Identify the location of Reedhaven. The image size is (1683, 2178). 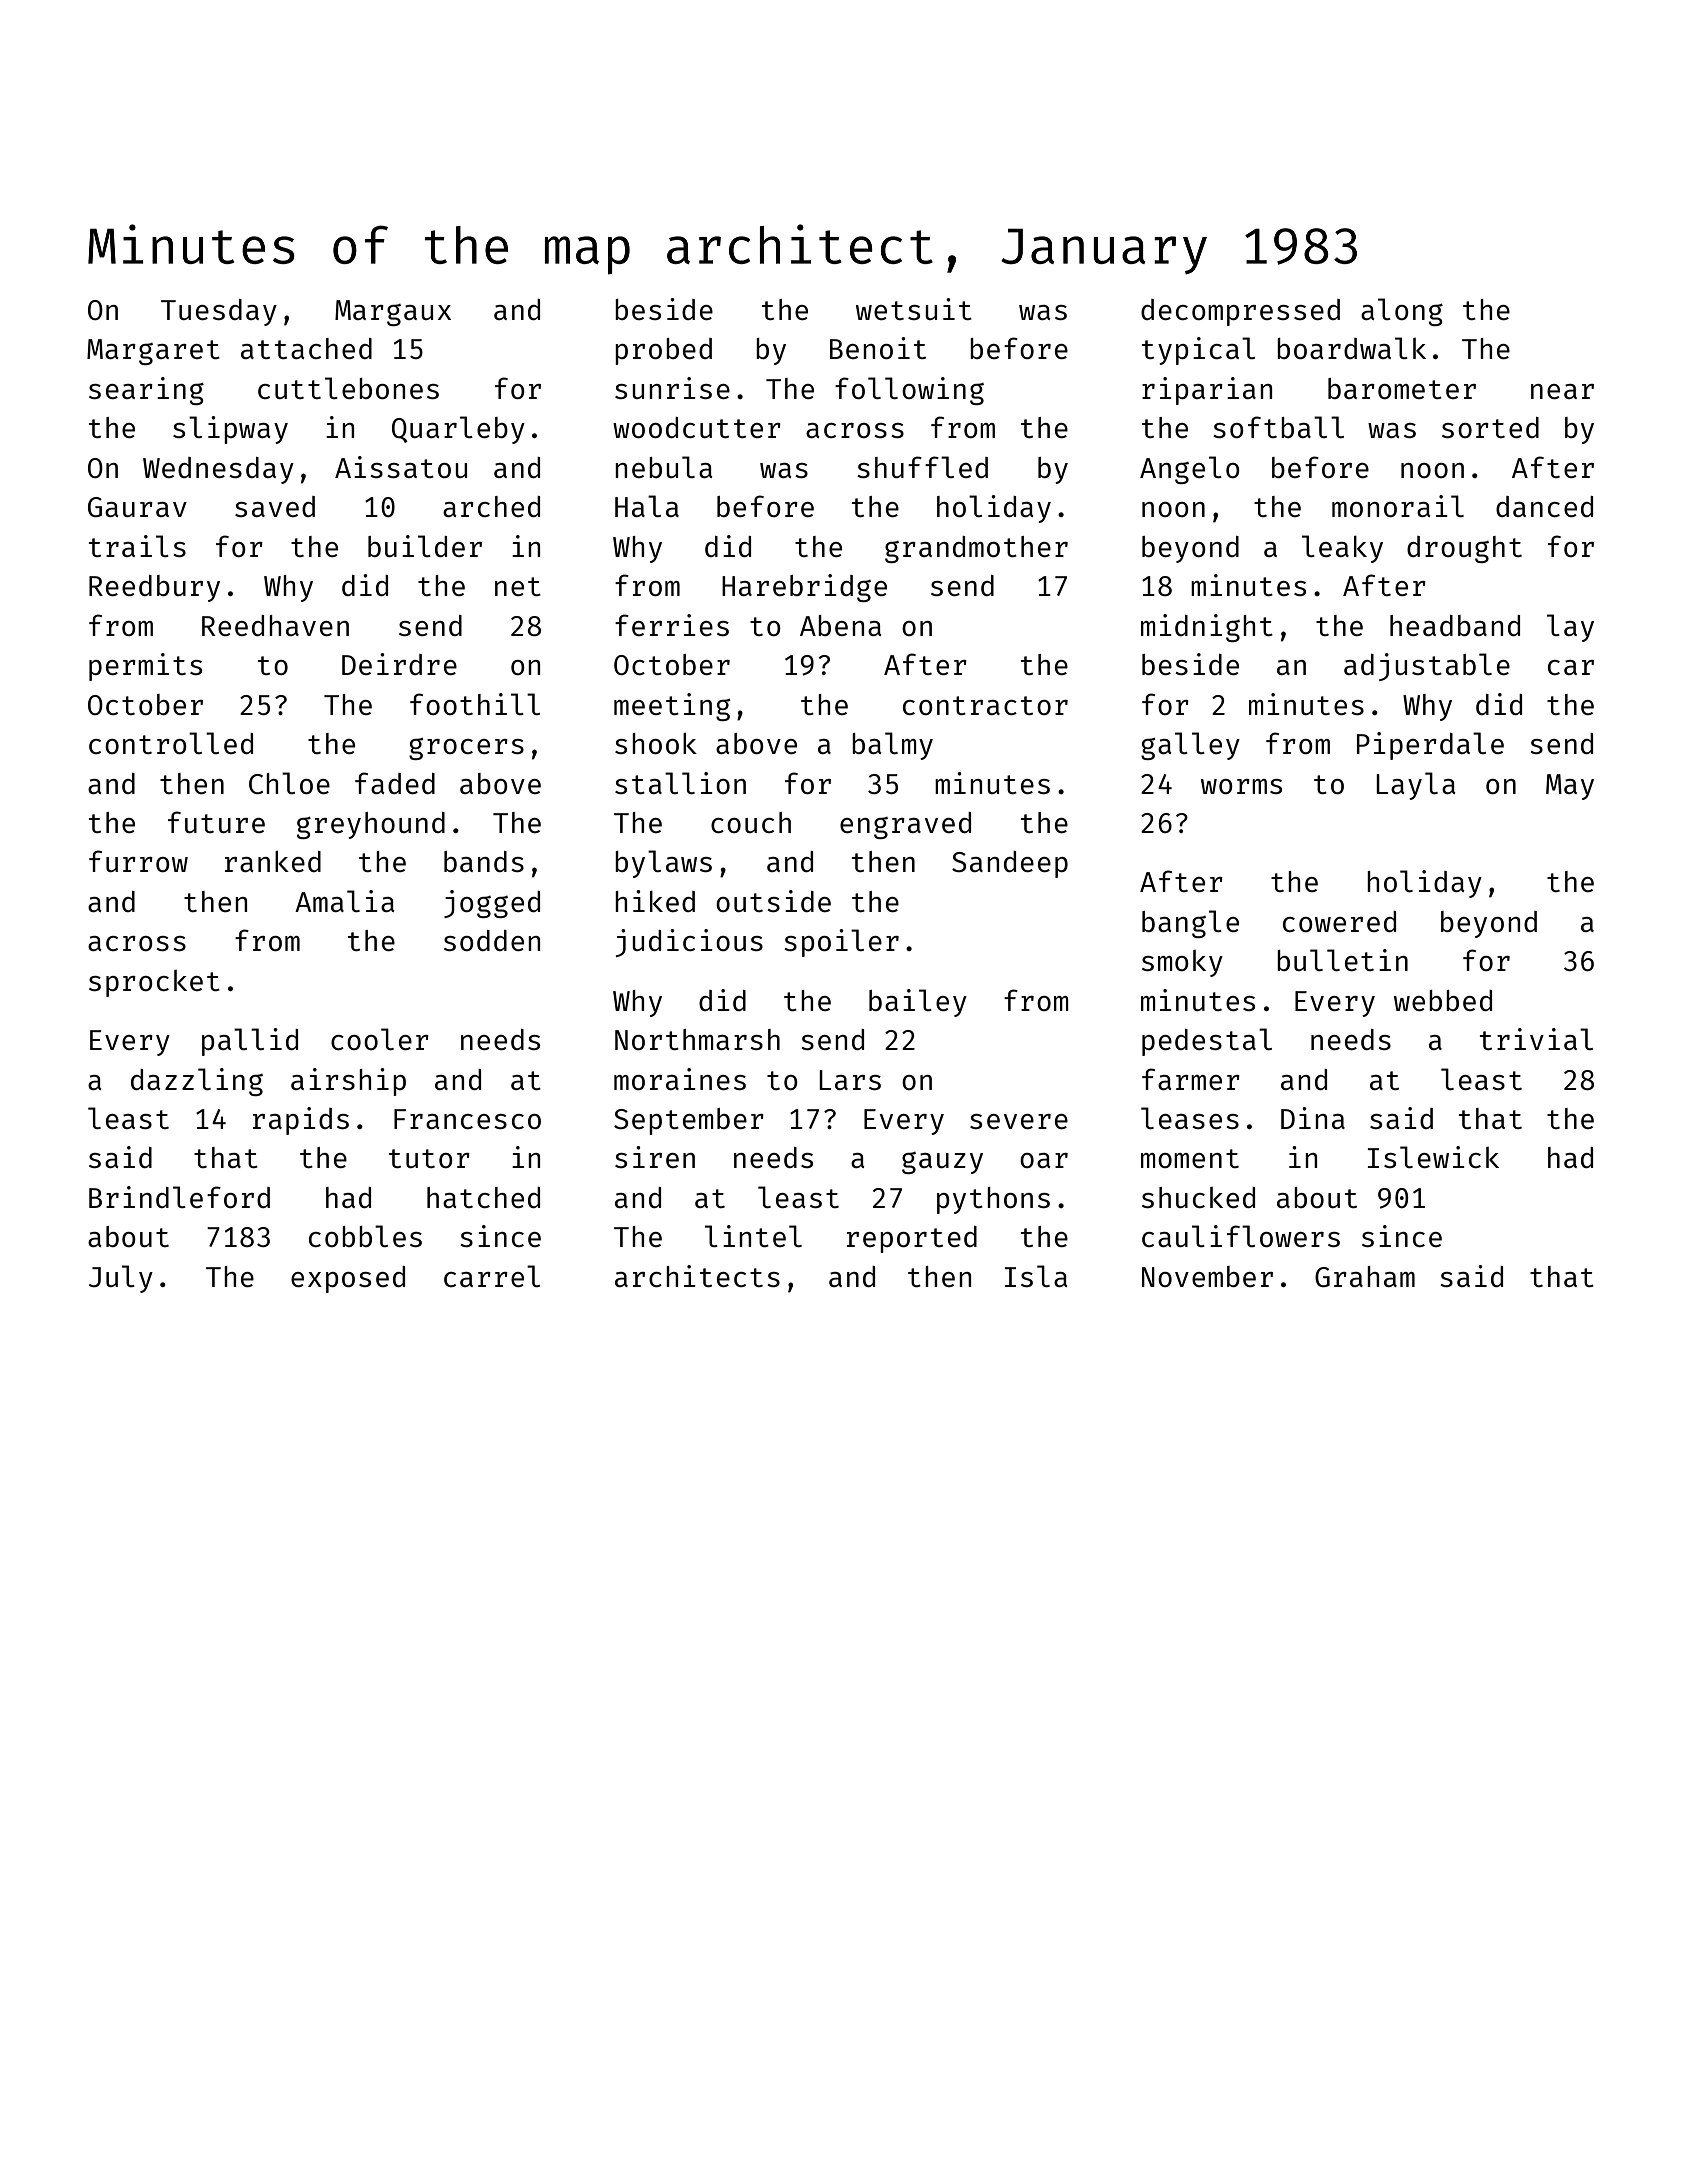
(275, 625).
